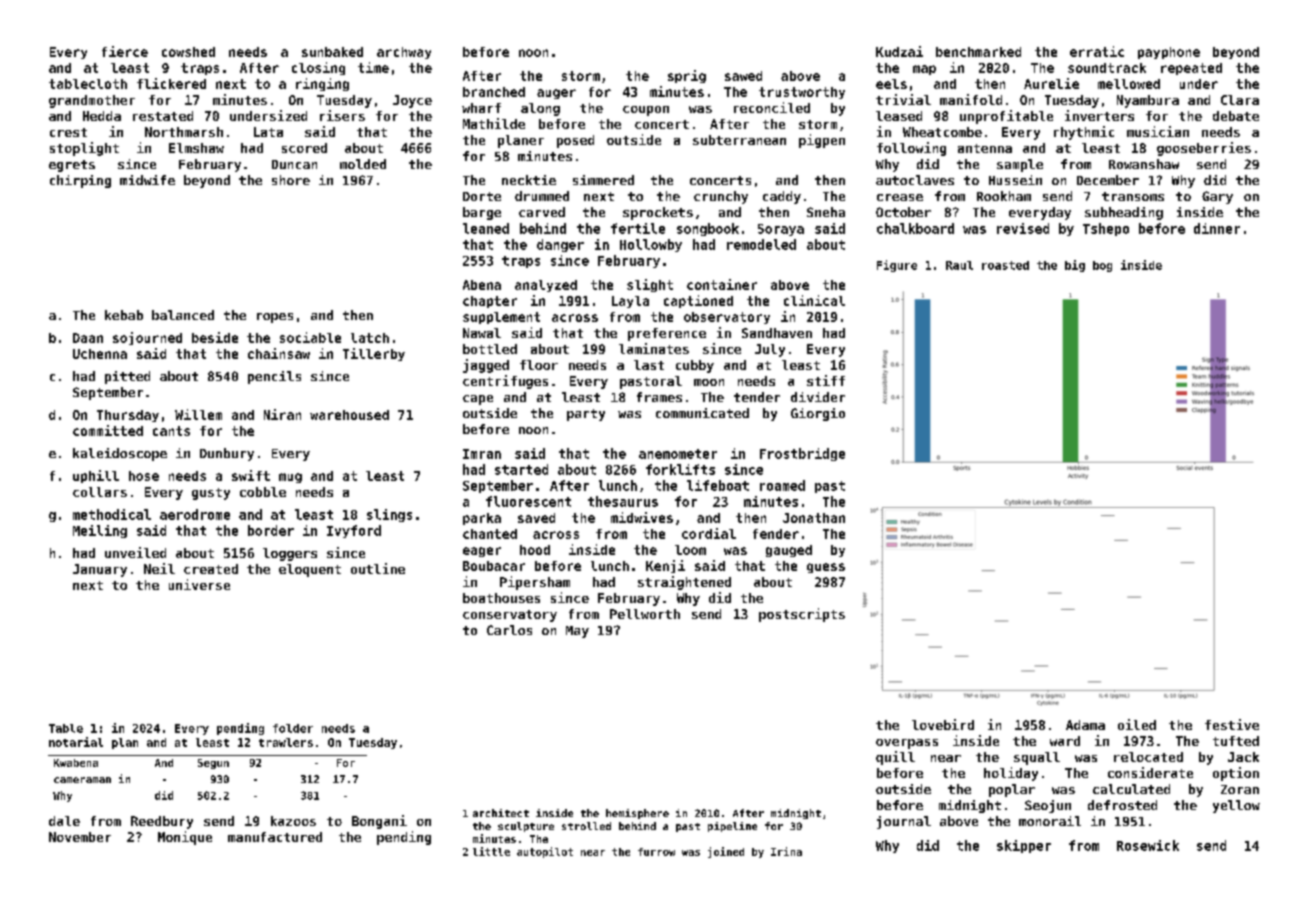 The image size is (1308, 924). Describe the element at coordinates (818, 397) in the document. I see `divider` at that location.
